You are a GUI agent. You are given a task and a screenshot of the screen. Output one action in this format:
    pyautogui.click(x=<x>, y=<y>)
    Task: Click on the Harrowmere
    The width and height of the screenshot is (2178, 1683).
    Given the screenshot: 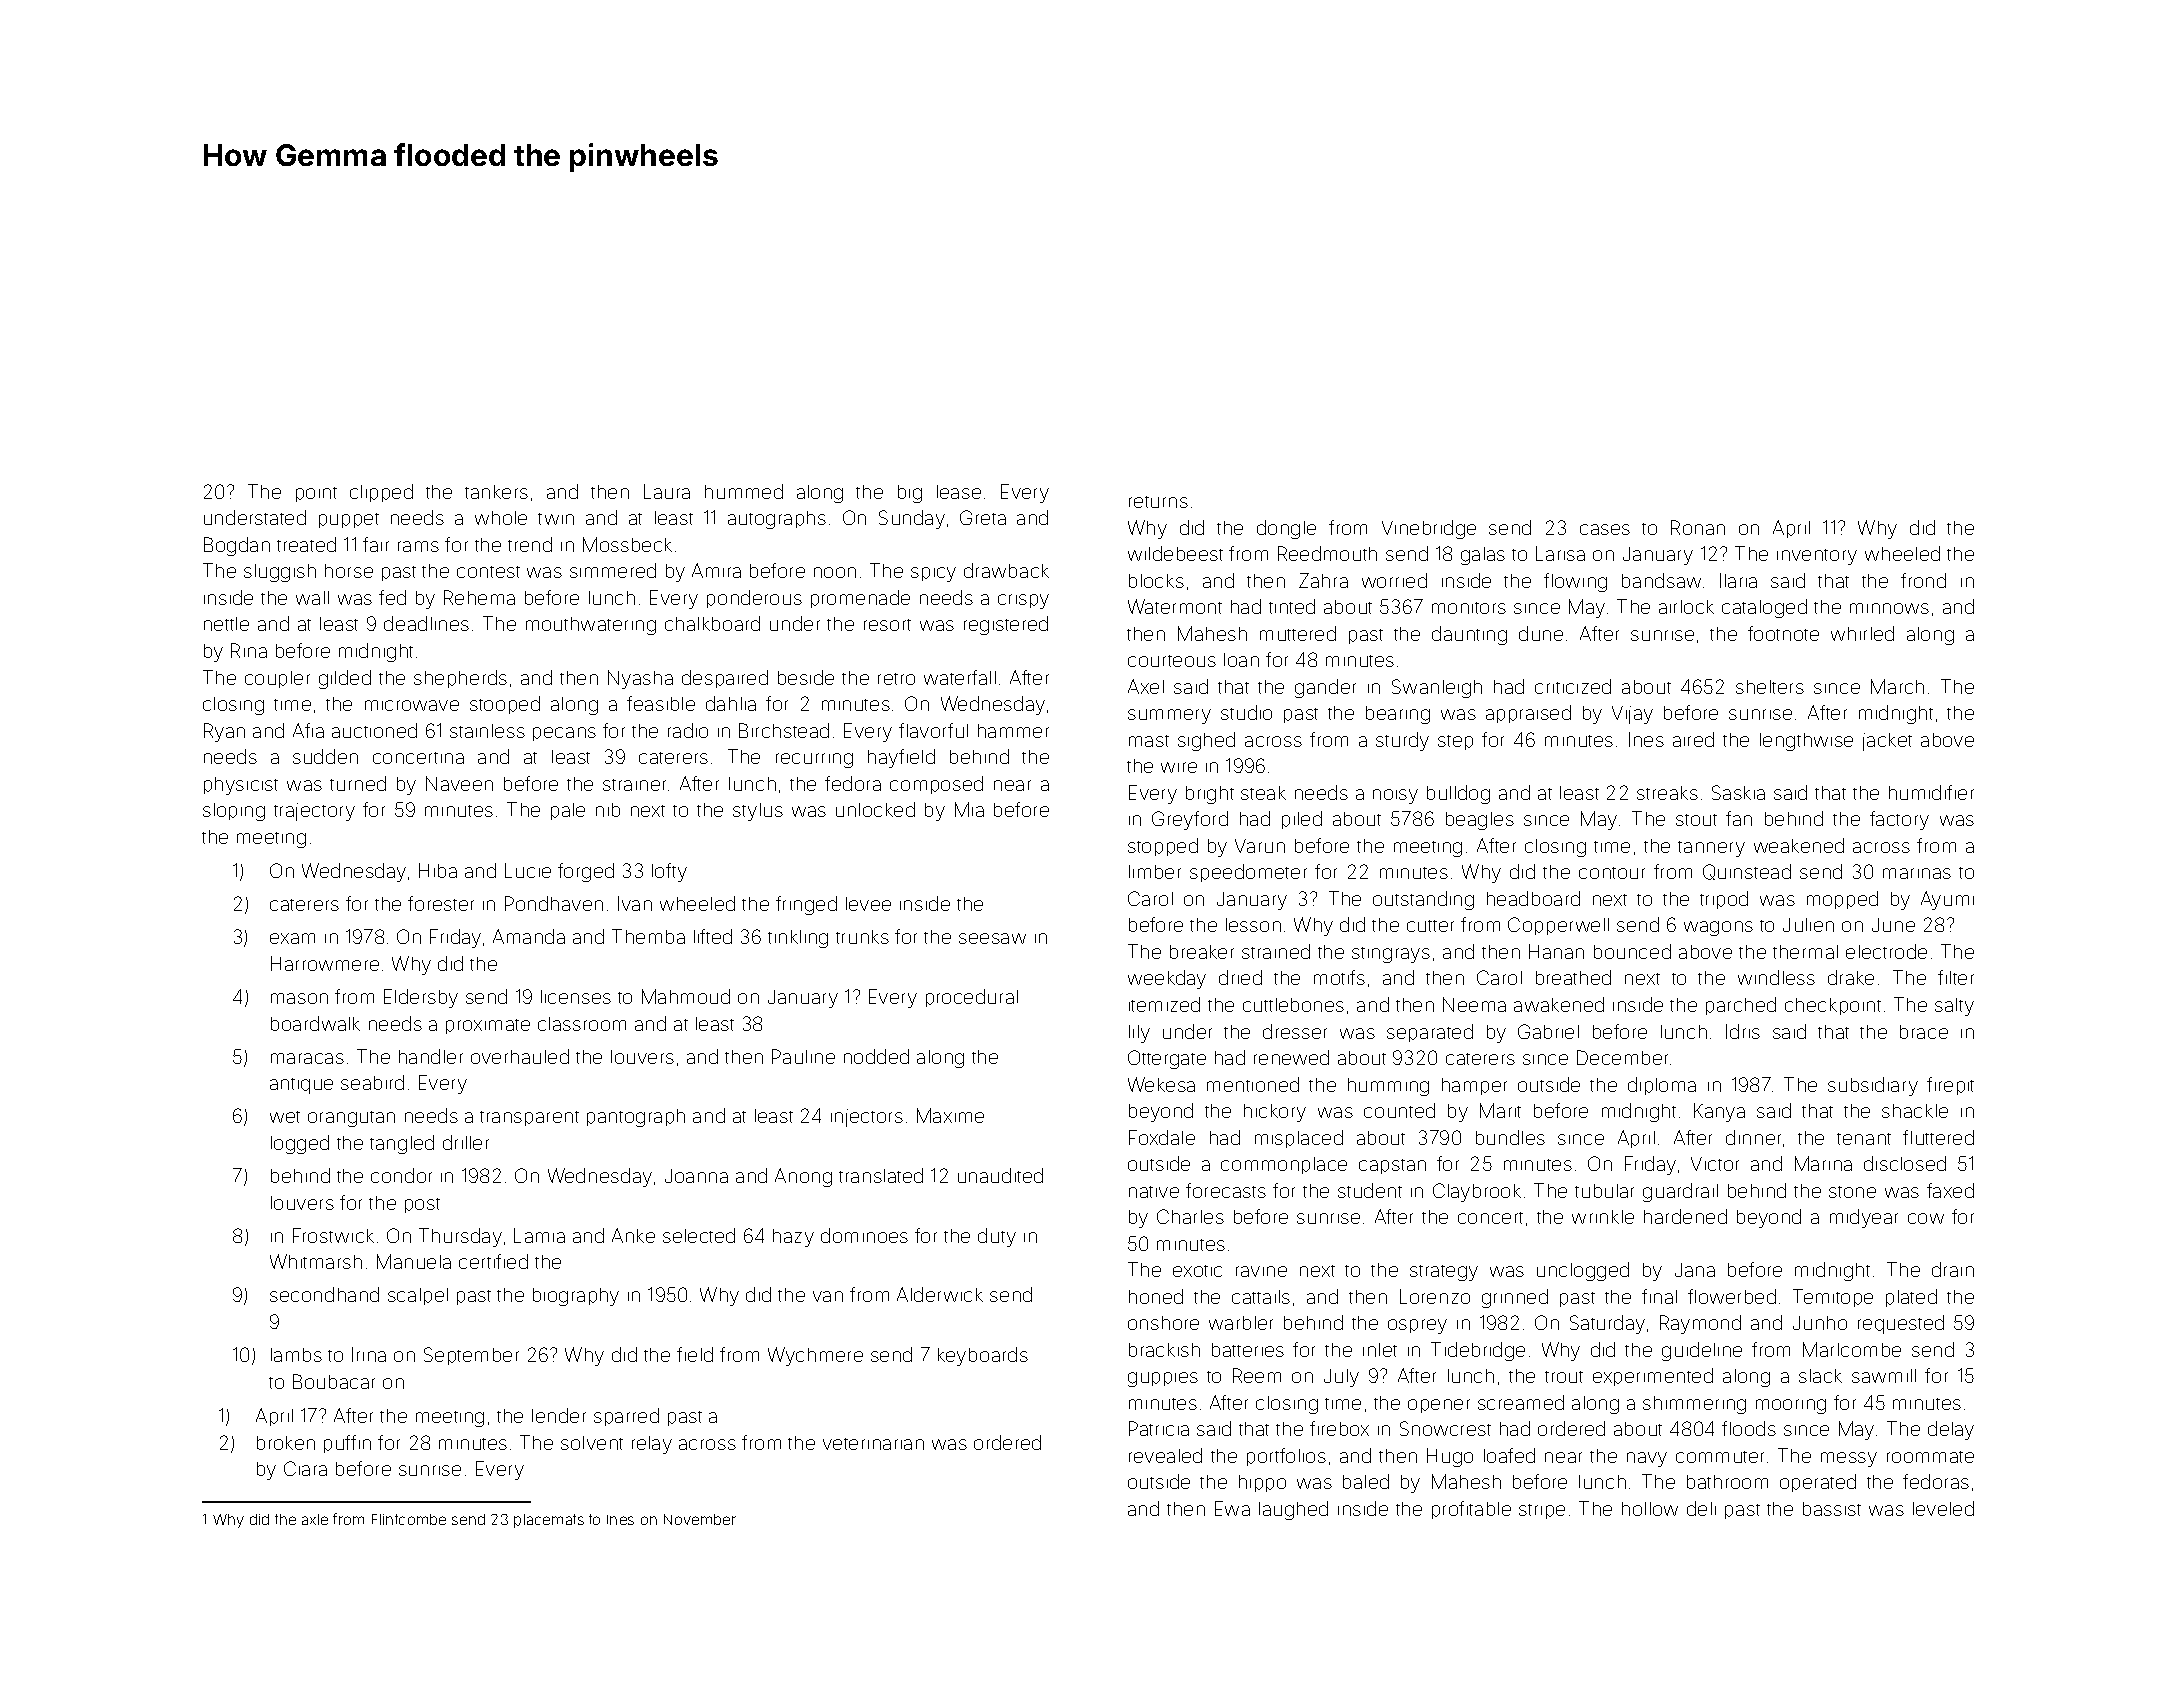 What is the action you would take?
    pyautogui.click(x=325, y=963)
